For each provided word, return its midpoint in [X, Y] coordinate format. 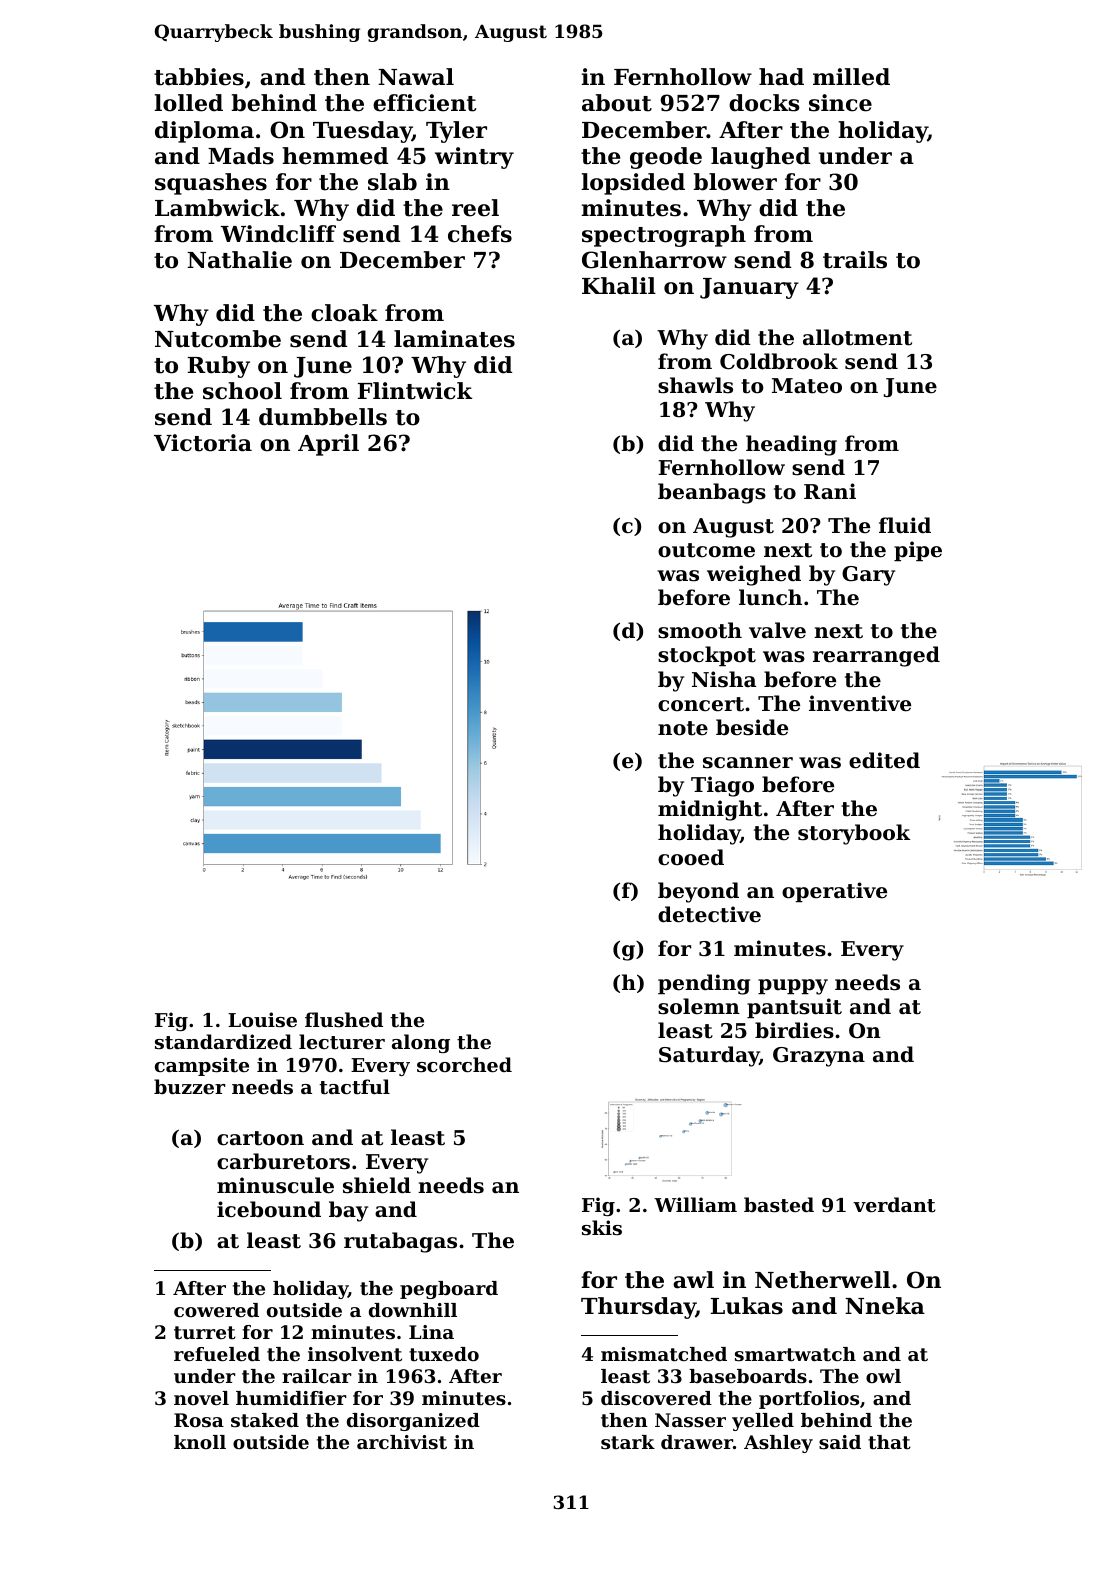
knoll [200, 1442]
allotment [857, 337]
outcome [706, 550]
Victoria [203, 443]
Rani [830, 491]
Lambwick [217, 208]
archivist [402, 1442]
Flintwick [415, 391]
